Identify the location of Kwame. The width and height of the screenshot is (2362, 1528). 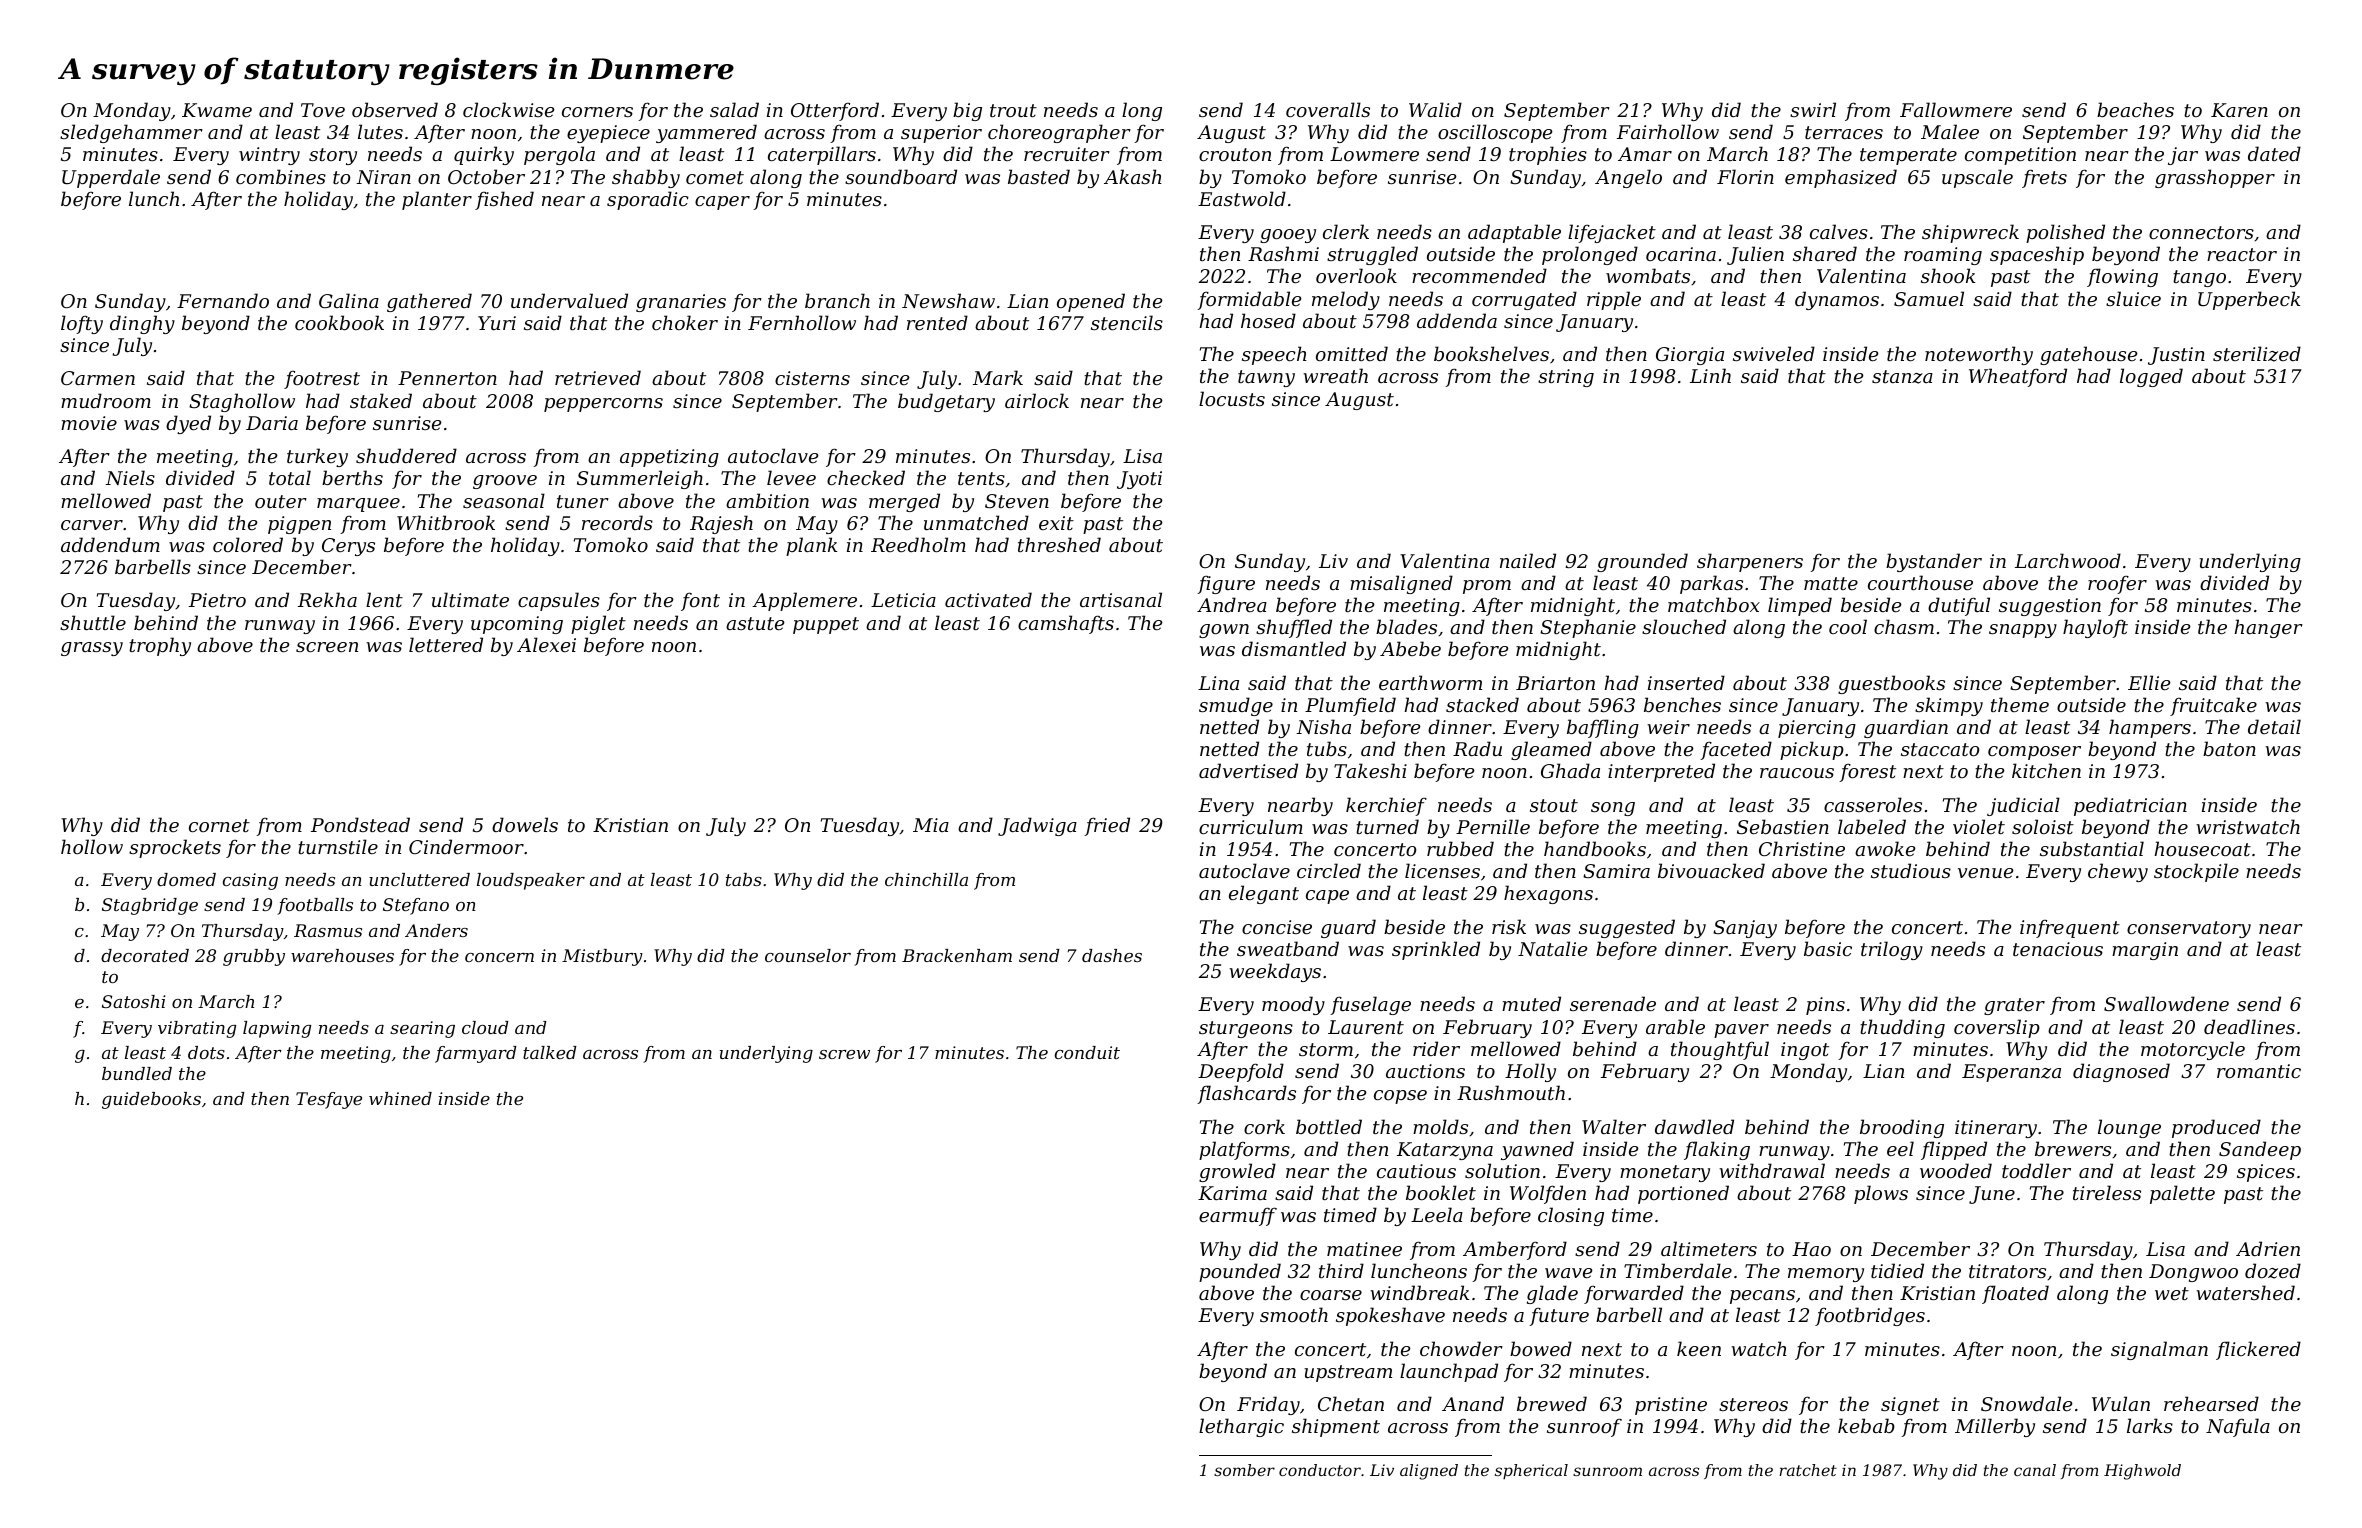
(217, 110).
